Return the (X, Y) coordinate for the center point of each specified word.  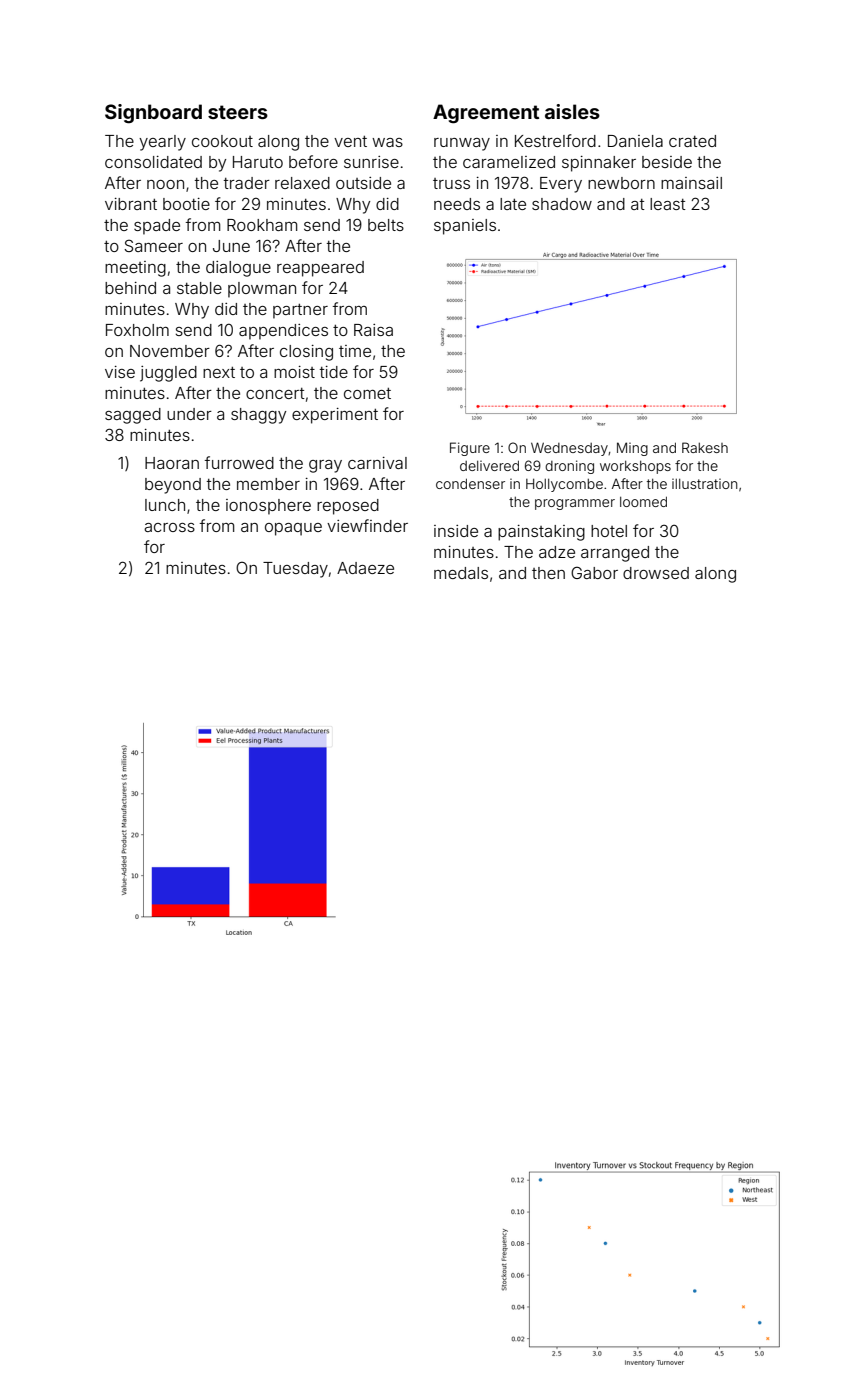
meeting (135, 269)
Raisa (373, 330)
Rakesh (705, 447)
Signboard (153, 114)
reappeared (320, 269)
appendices (283, 332)
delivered (489, 465)
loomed (643, 501)
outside (363, 183)
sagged (133, 416)
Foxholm (137, 330)
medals (461, 573)
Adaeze (365, 568)
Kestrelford (555, 140)
